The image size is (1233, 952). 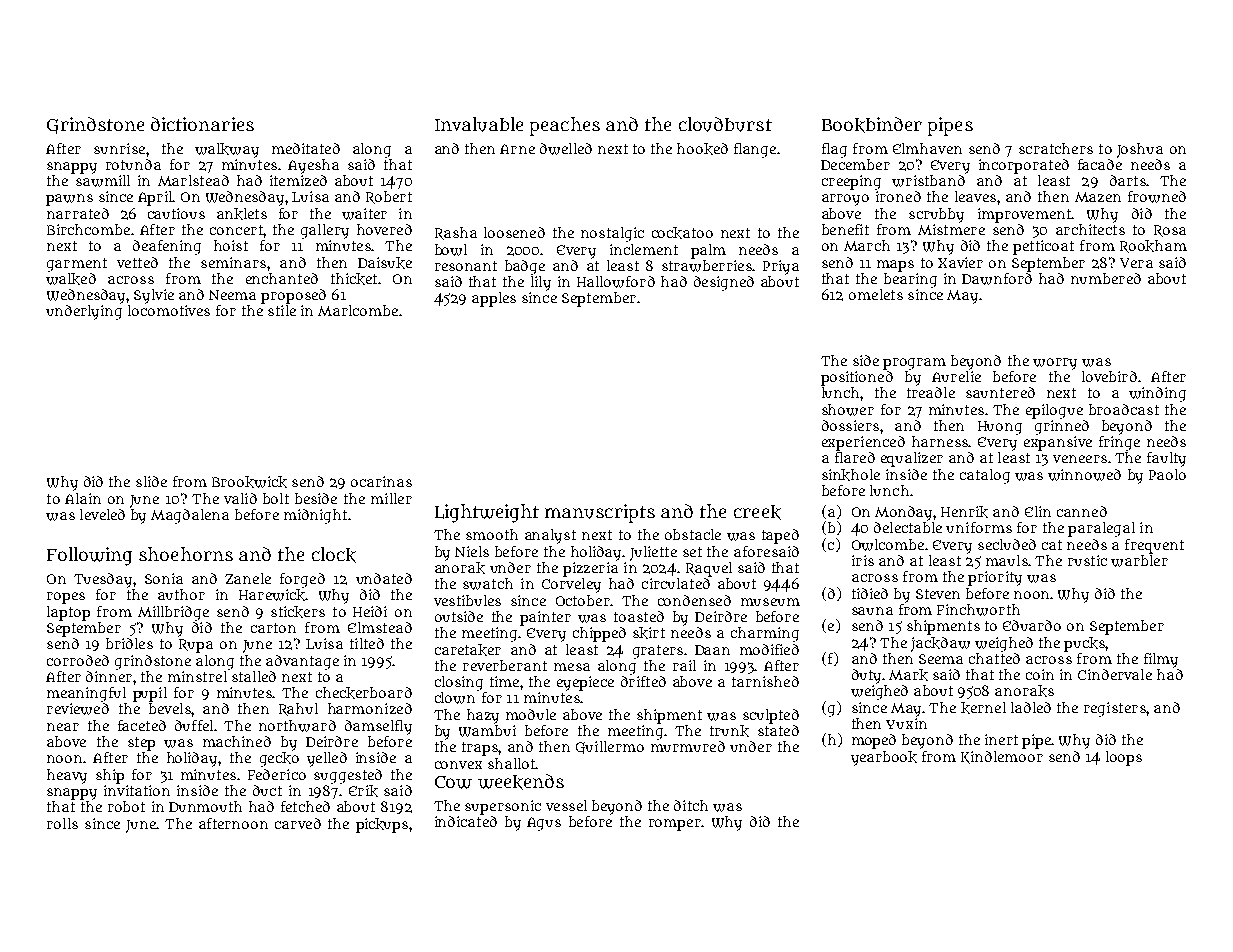 I want to click on Marlstead, so click(x=193, y=180).
